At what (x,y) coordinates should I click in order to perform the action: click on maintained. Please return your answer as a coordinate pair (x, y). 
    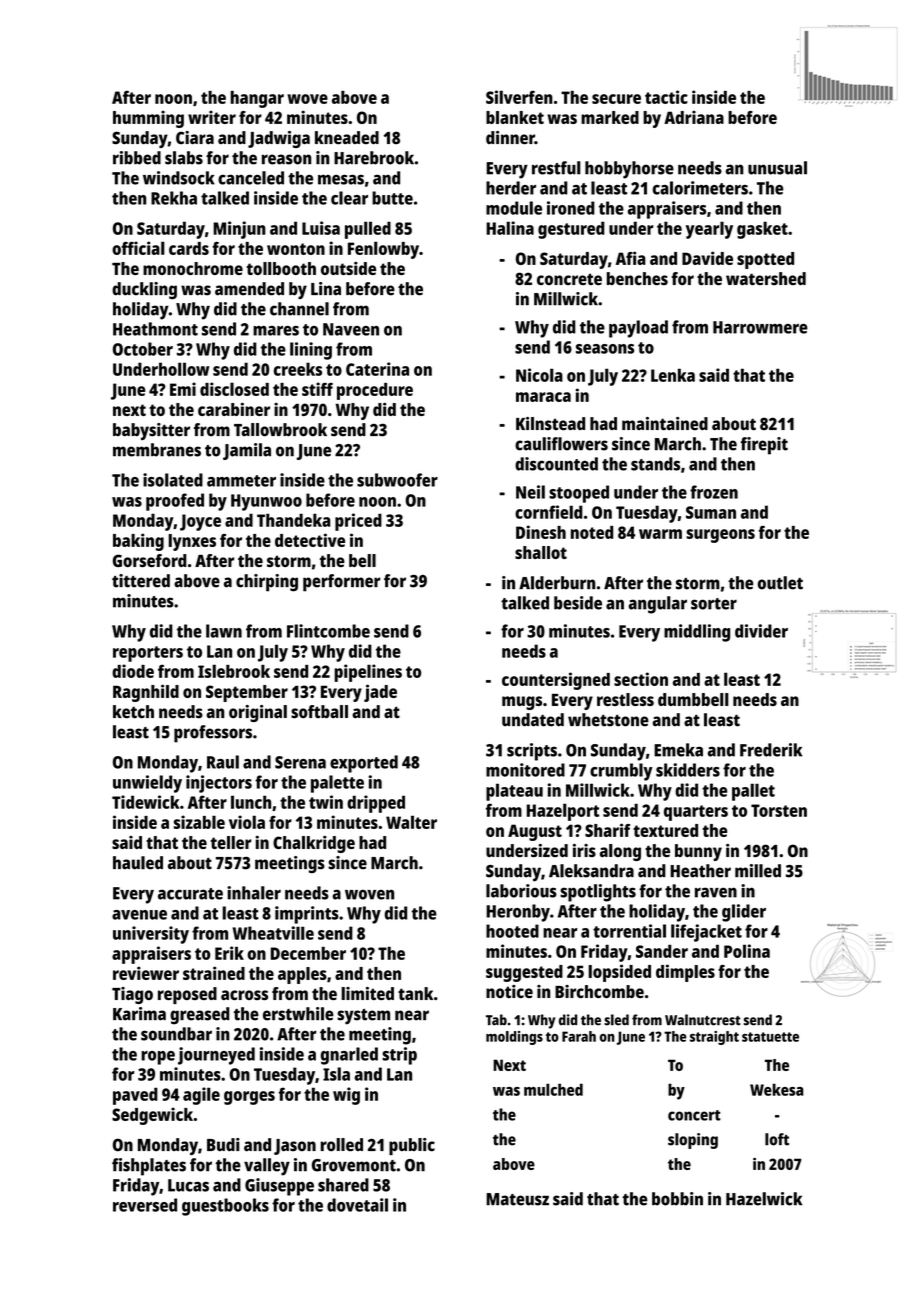
    Looking at the image, I should click on (665, 424).
